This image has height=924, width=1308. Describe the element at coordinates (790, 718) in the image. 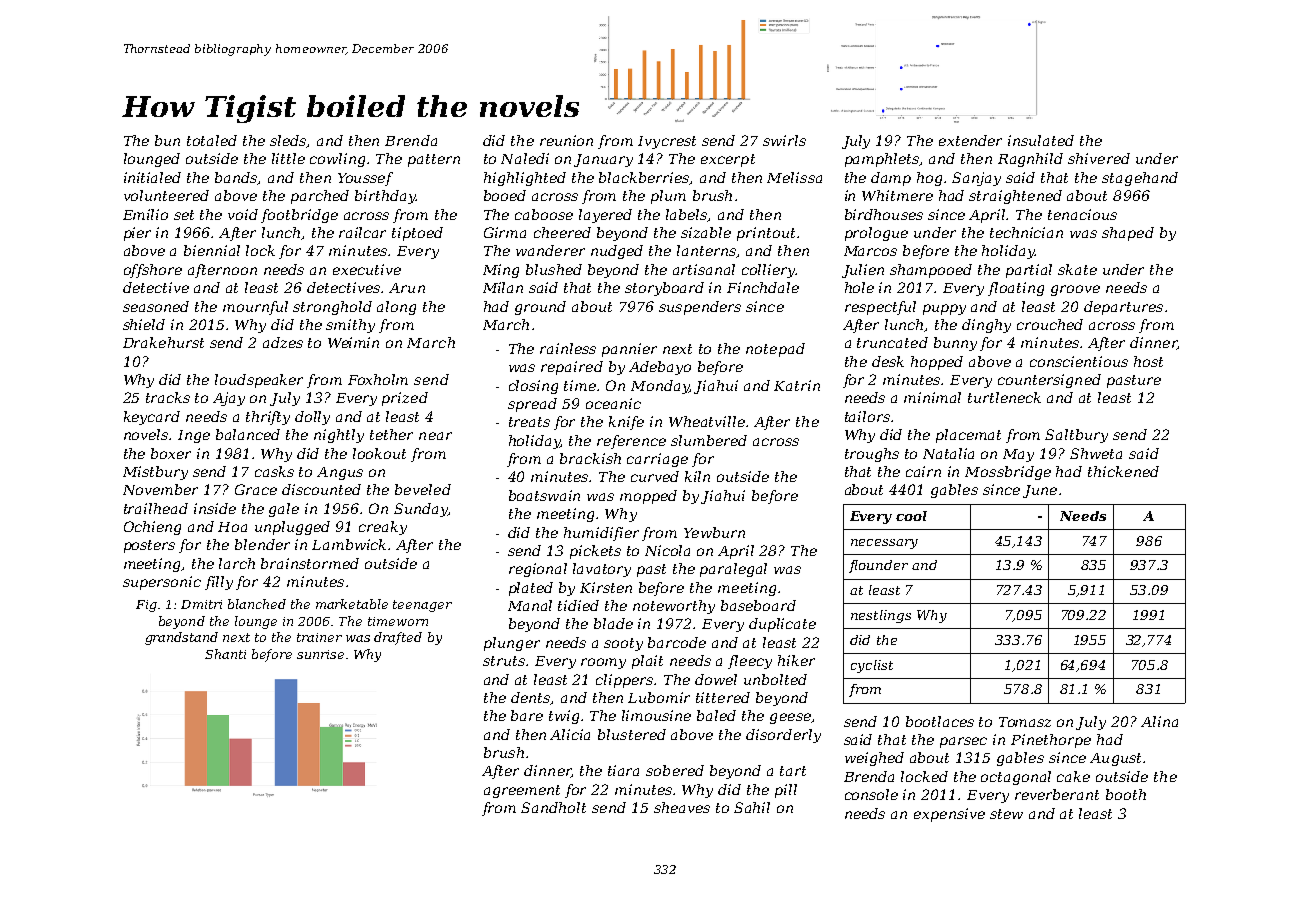

I see `geese` at that location.
